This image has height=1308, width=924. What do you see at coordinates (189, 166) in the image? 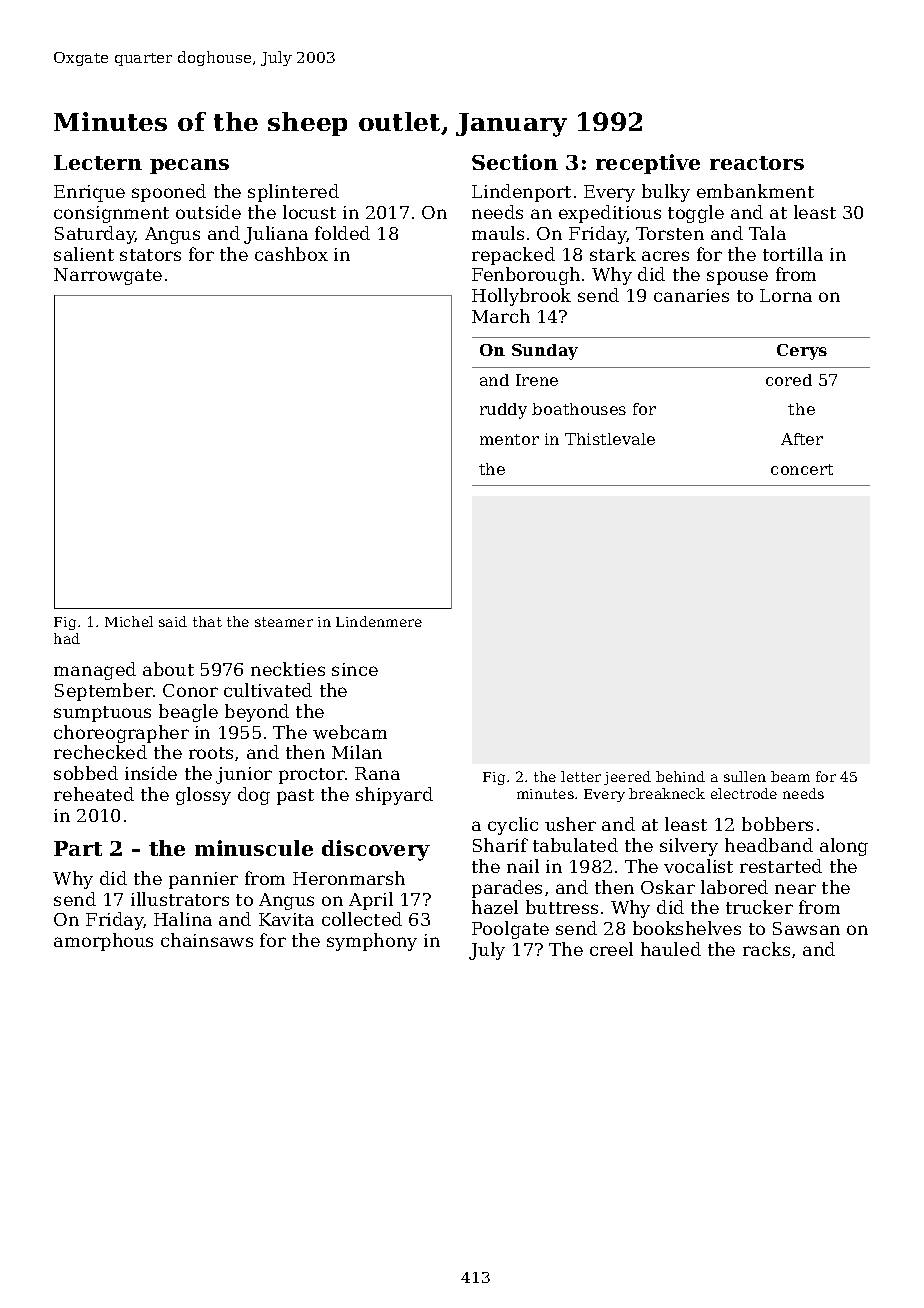
I see `pecans` at bounding box center [189, 166].
